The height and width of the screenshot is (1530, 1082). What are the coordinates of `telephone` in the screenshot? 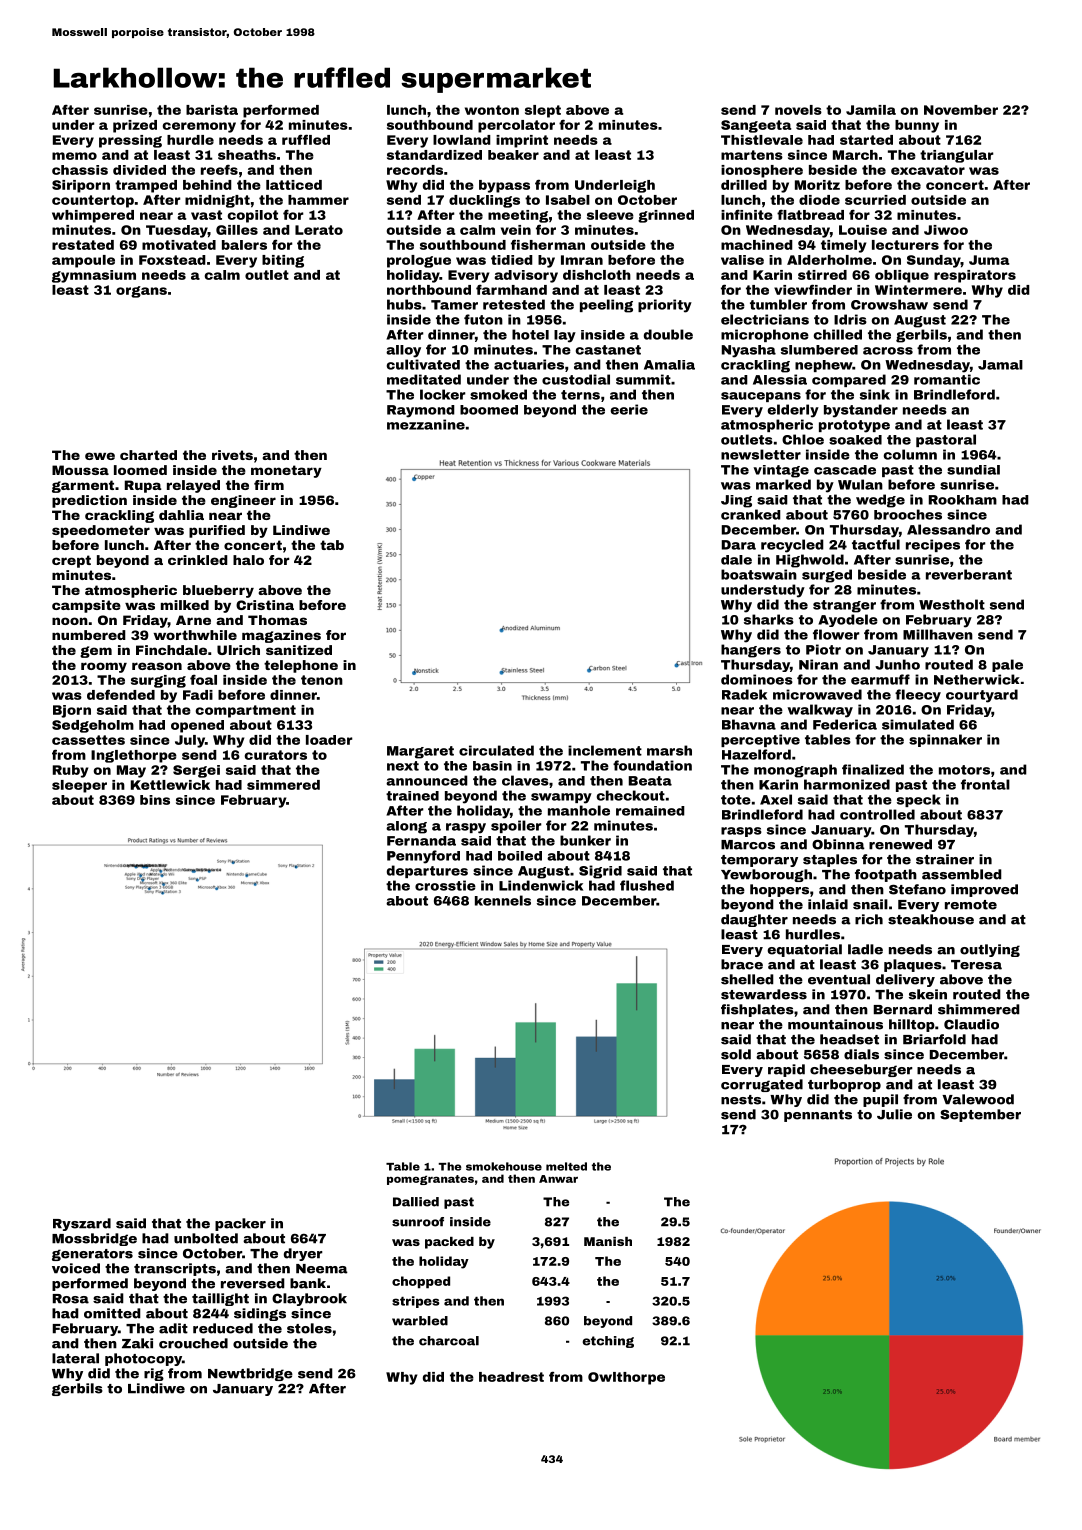 It's located at (301, 666).
